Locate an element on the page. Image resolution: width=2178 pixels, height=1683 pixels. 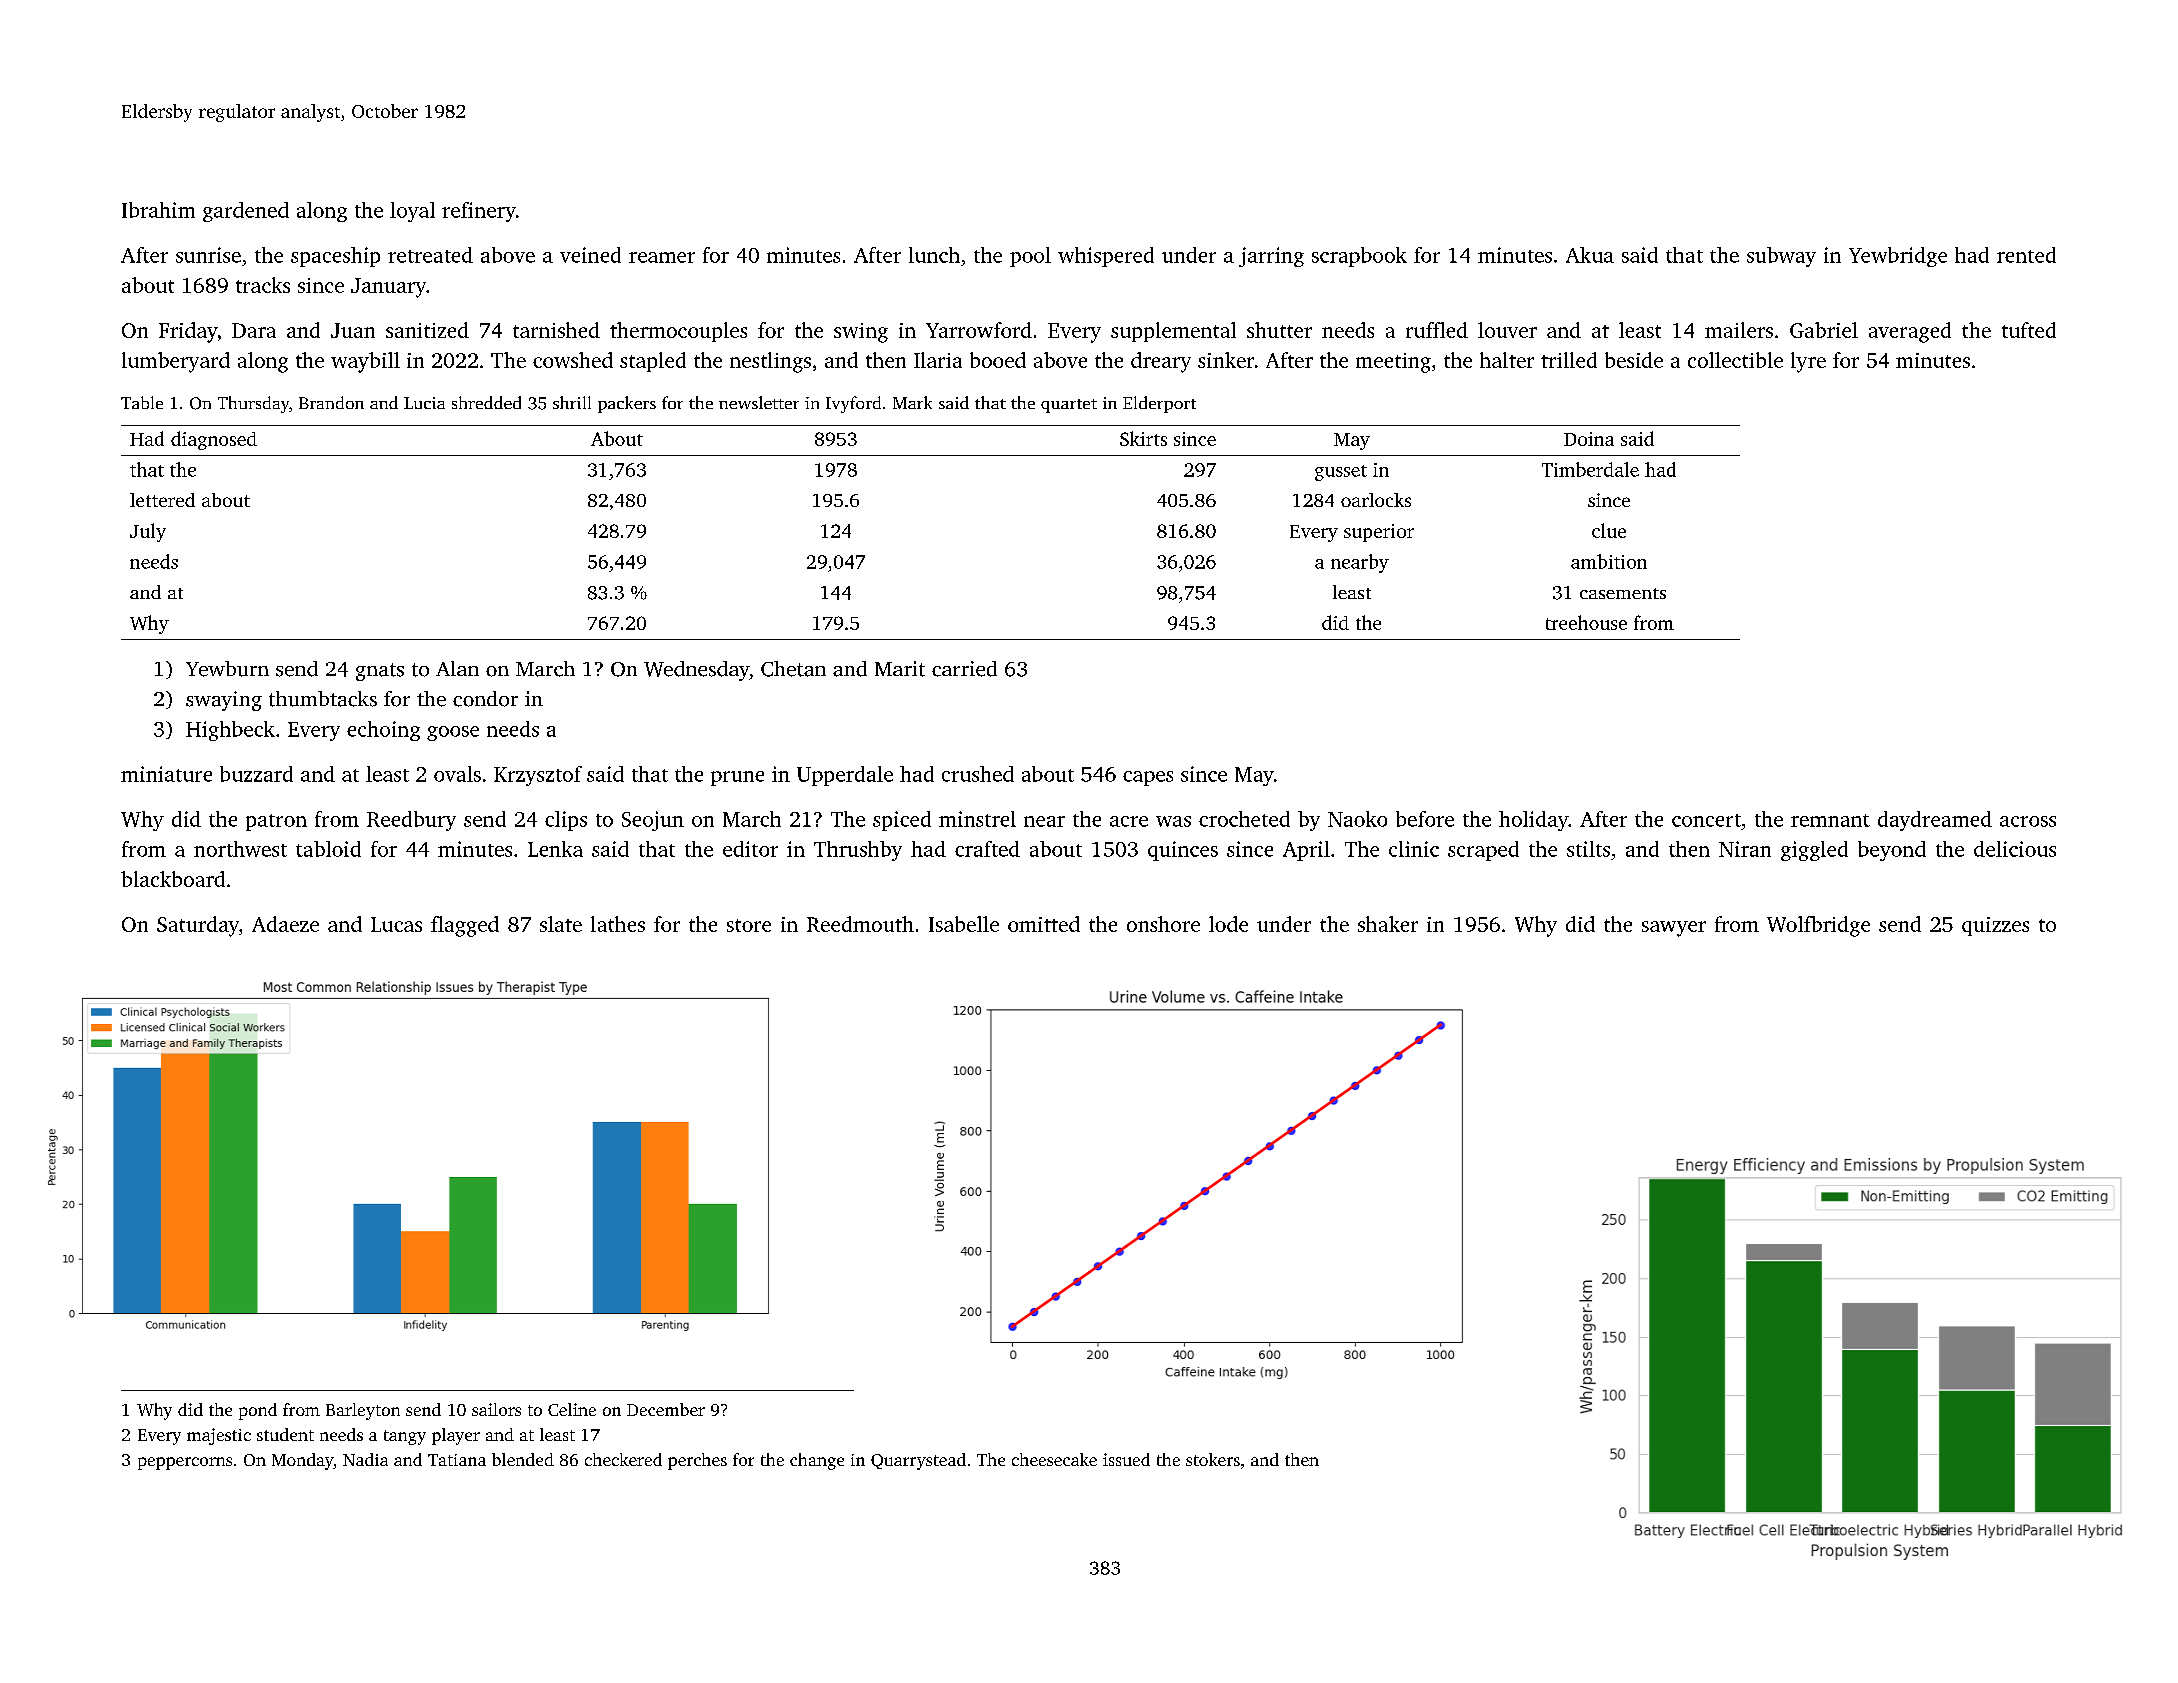
gardened is located at coordinates (246, 212).
